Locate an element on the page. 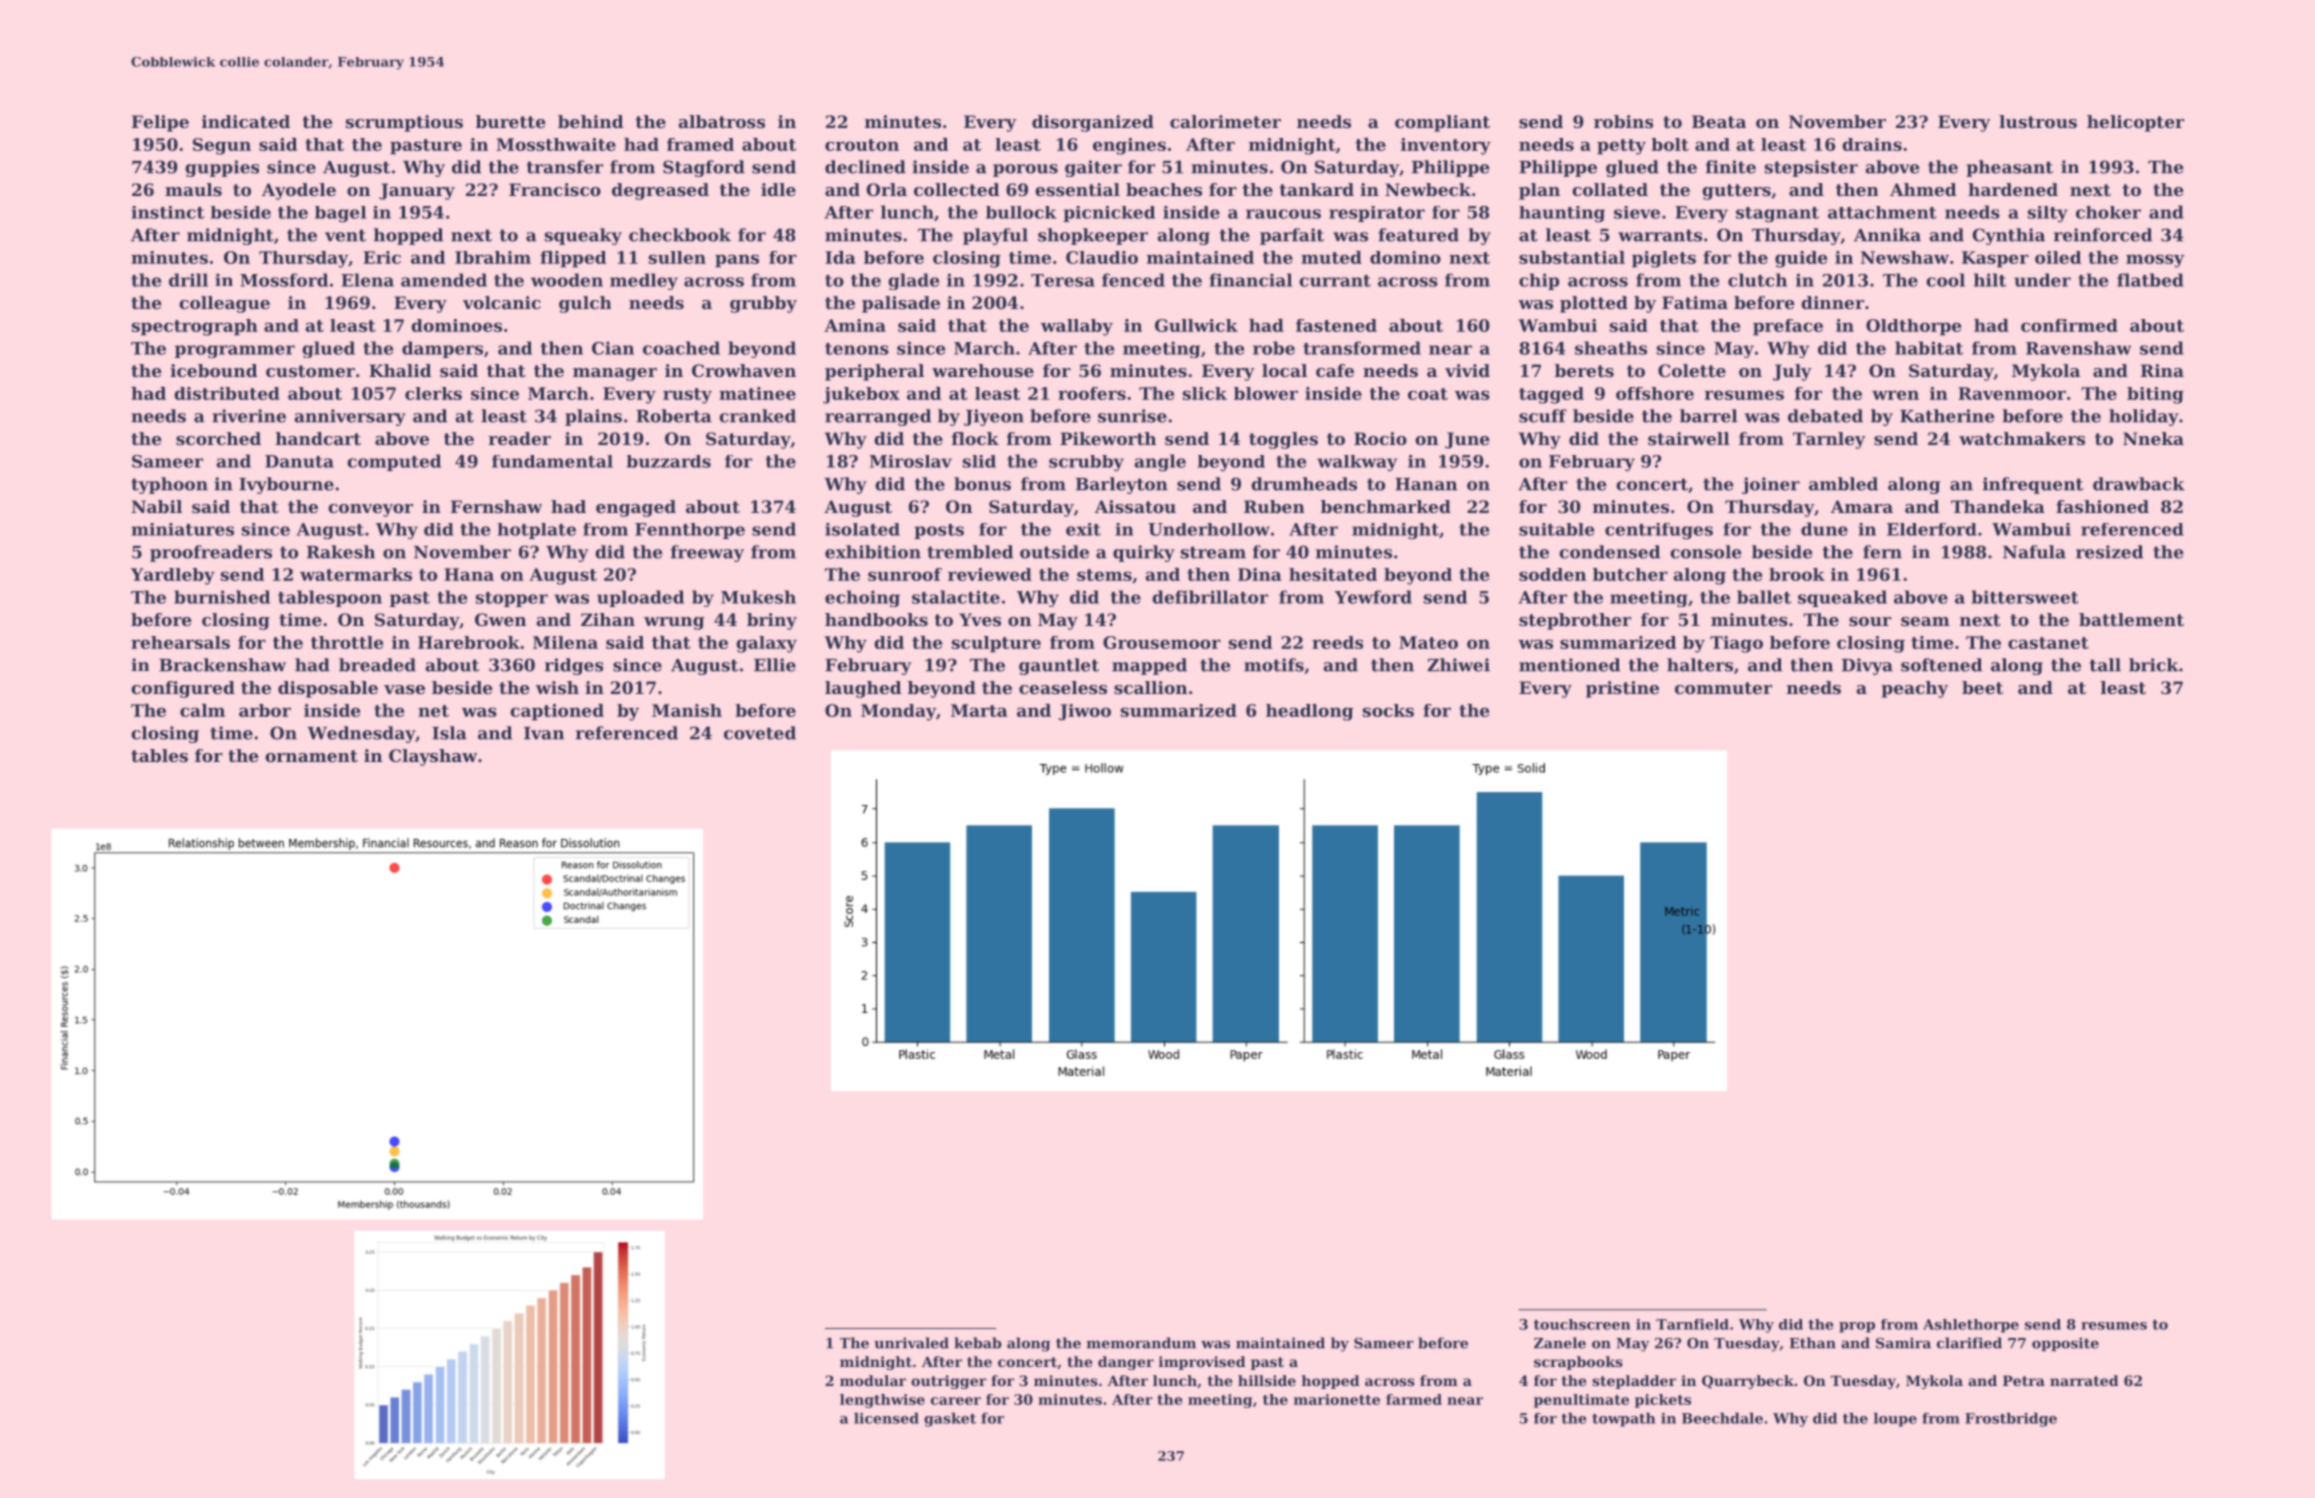 The width and height of the document is (2315, 1498). licensed is located at coordinates (886, 1418).
